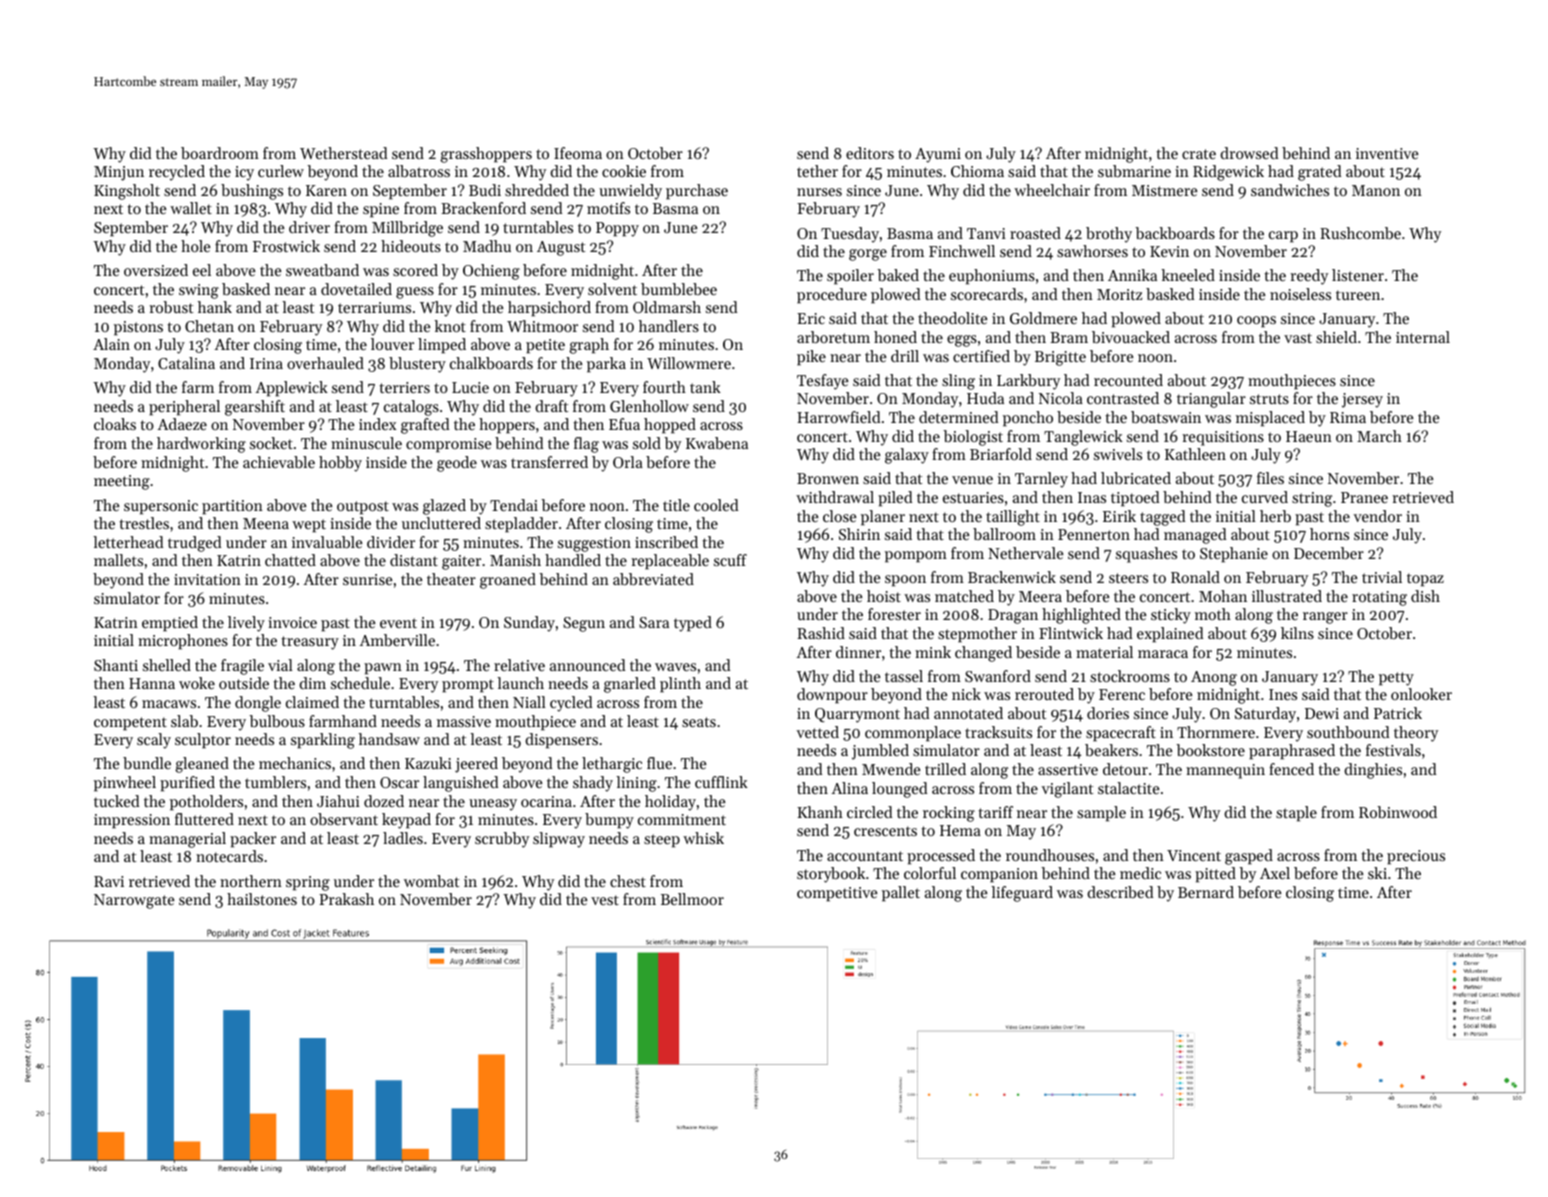  Describe the element at coordinates (1425, 580) in the page. I see `topaz` at that location.
